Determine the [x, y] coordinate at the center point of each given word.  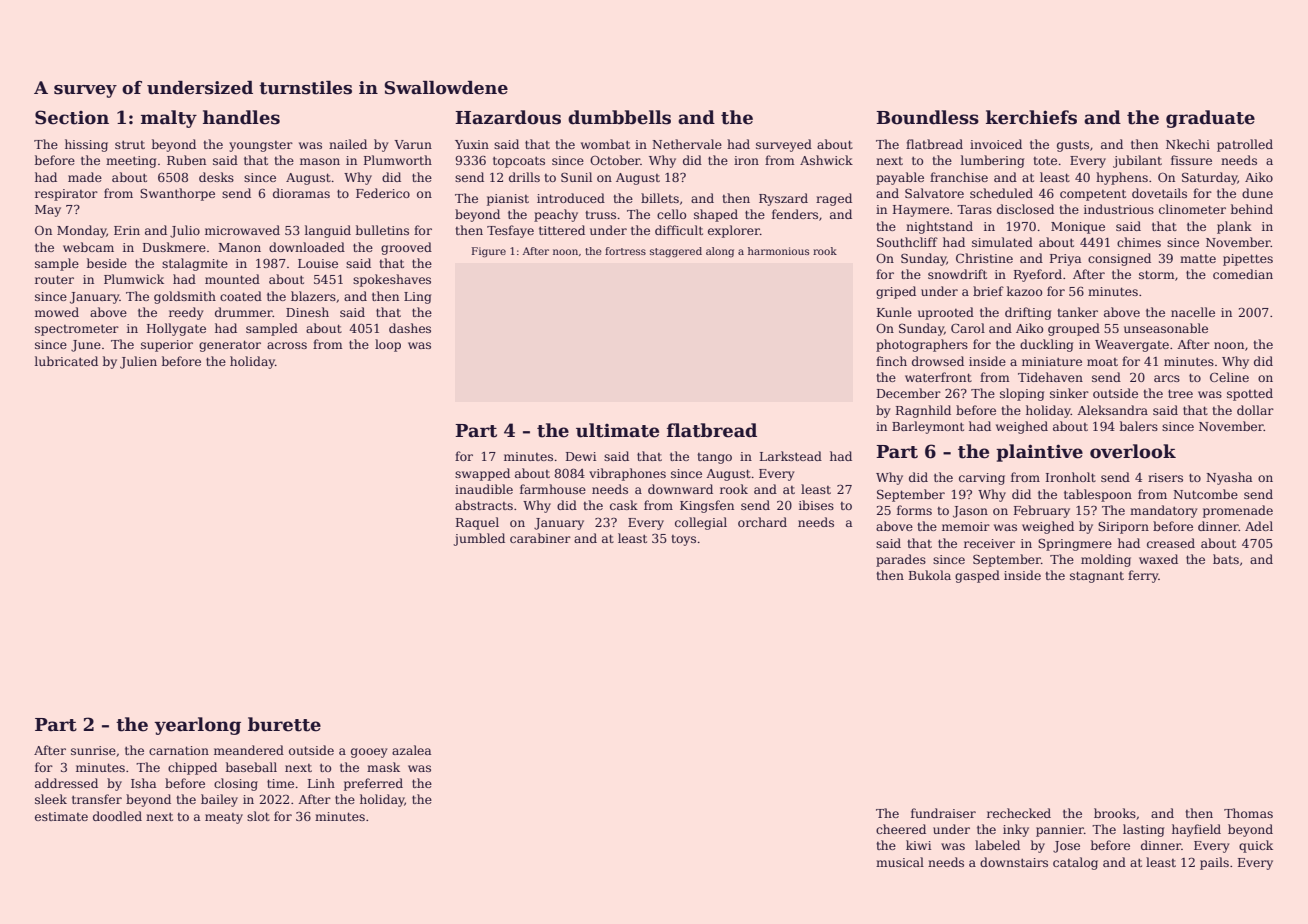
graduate [1210, 119]
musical [900, 862]
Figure [489, 252]
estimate [61, 816]
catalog [1075, 863]
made [85, 177]
